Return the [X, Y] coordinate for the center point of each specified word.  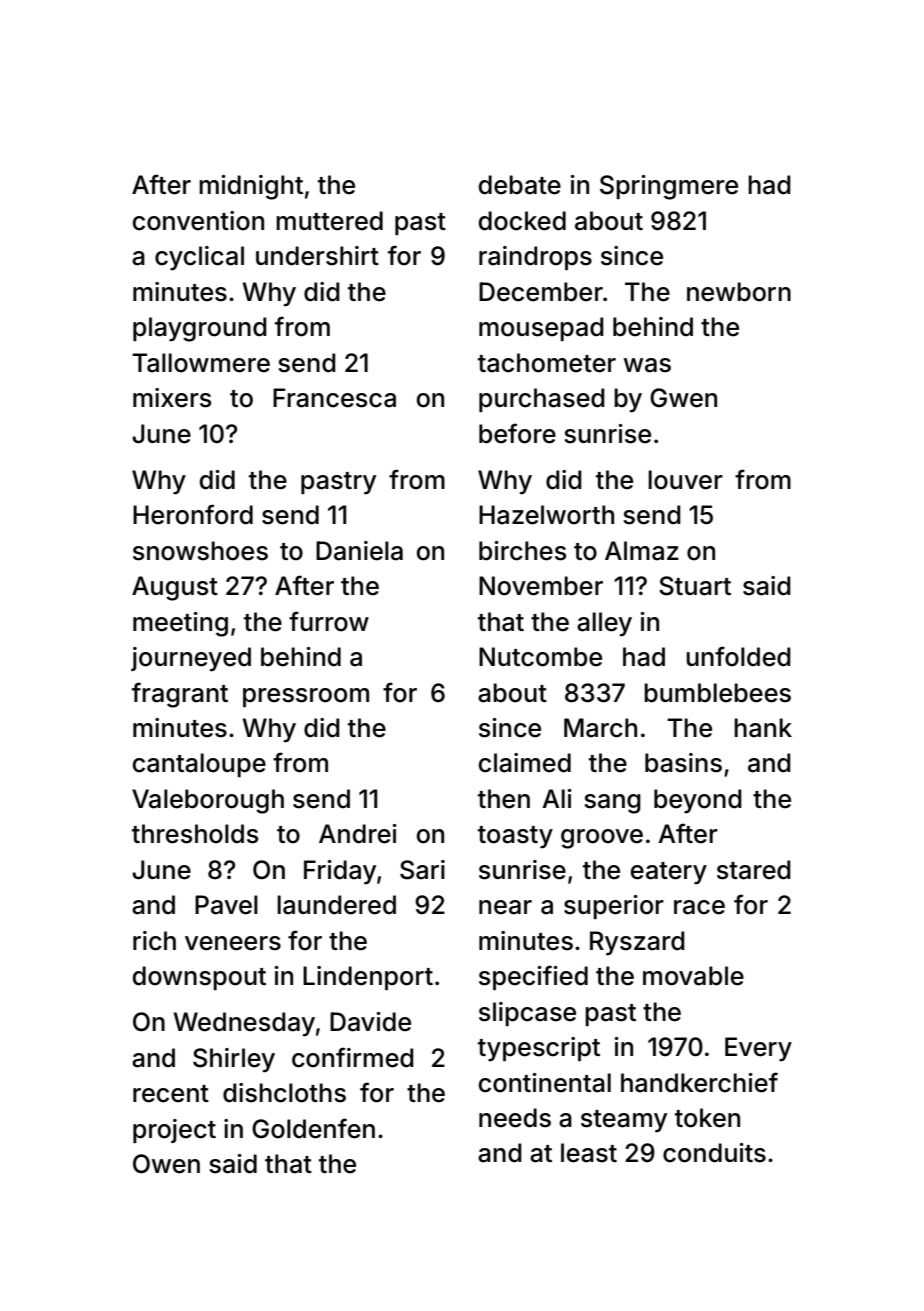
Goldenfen [313, 1128]
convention [198, 221]
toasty [515, 837]
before [517, 433]
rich [154, 941]
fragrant [180, 695]
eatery [669, 873]
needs [515, 1118]
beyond [698, 801]
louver [685, 480]
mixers [172, 398]
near [505, 907]
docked [522, 221]
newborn [739, 292]
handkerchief [699, 1082]
